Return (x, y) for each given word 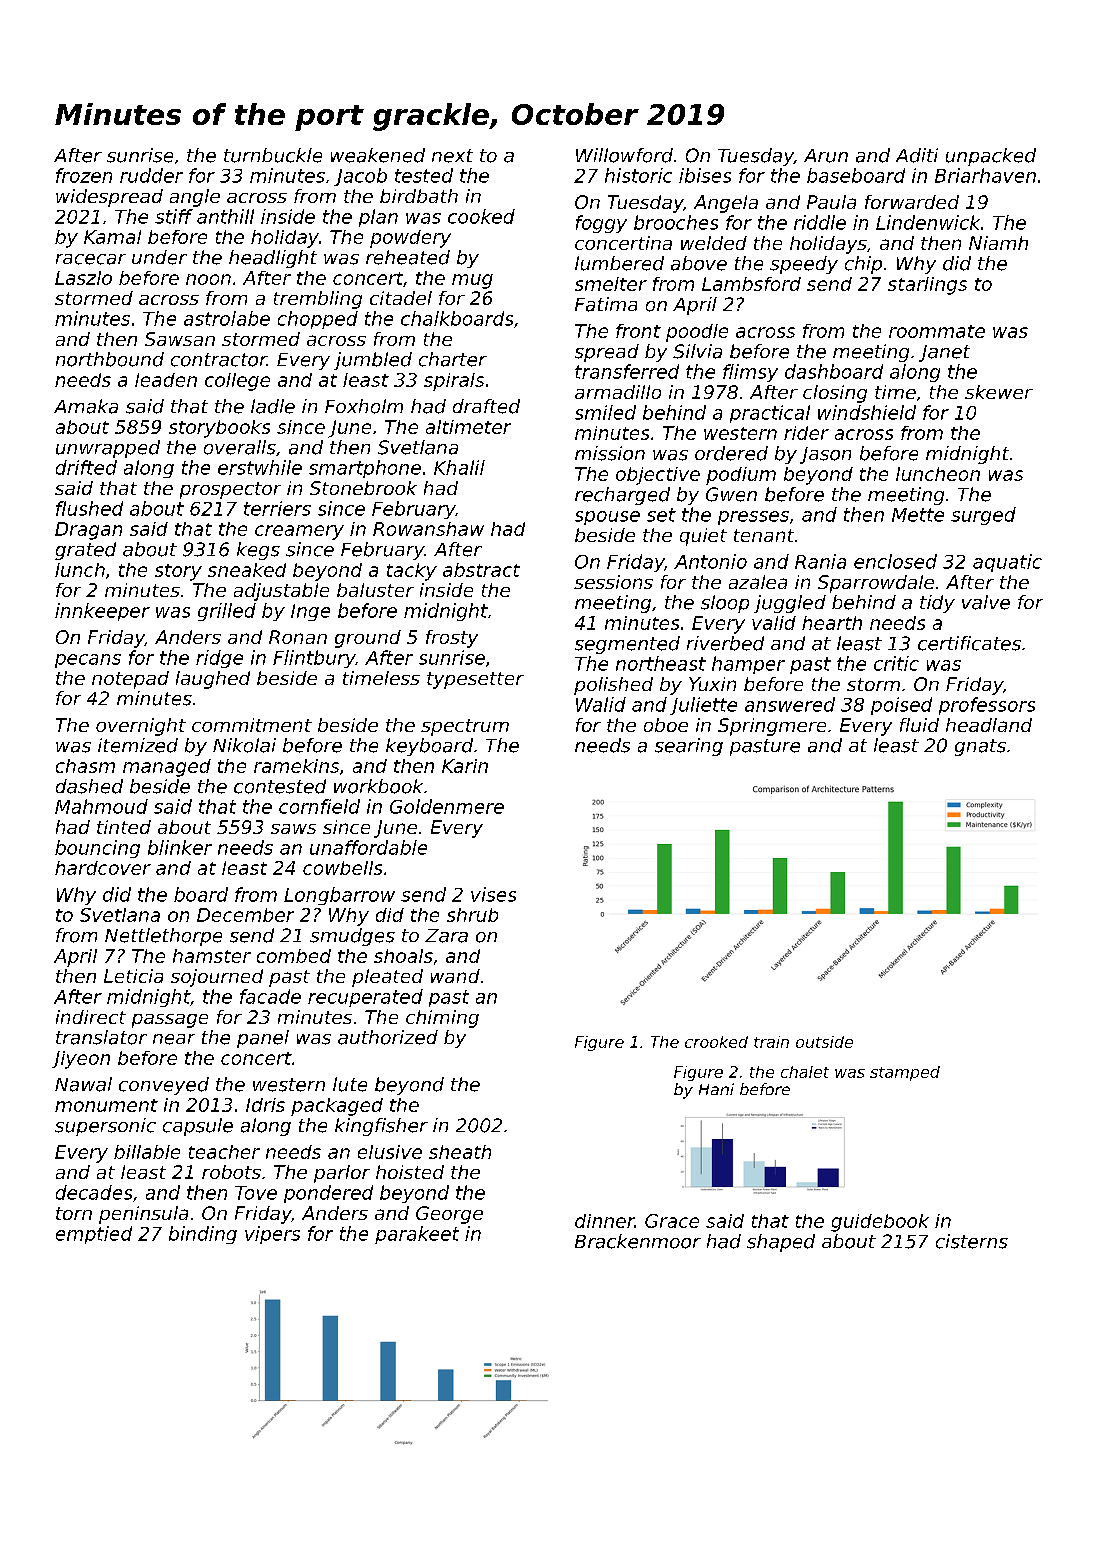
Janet (944, 353)
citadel (401, 298)
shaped (781, 1243)
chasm (85, 766)
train (771, 1042)
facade (270, 996)
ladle (273, 406)
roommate (937, 331)
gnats (980, 747)
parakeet (417, 1235)
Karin (465, 766)
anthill (225, 216)
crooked (716, 1042)
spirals (454, 382)
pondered (328, 1194)
